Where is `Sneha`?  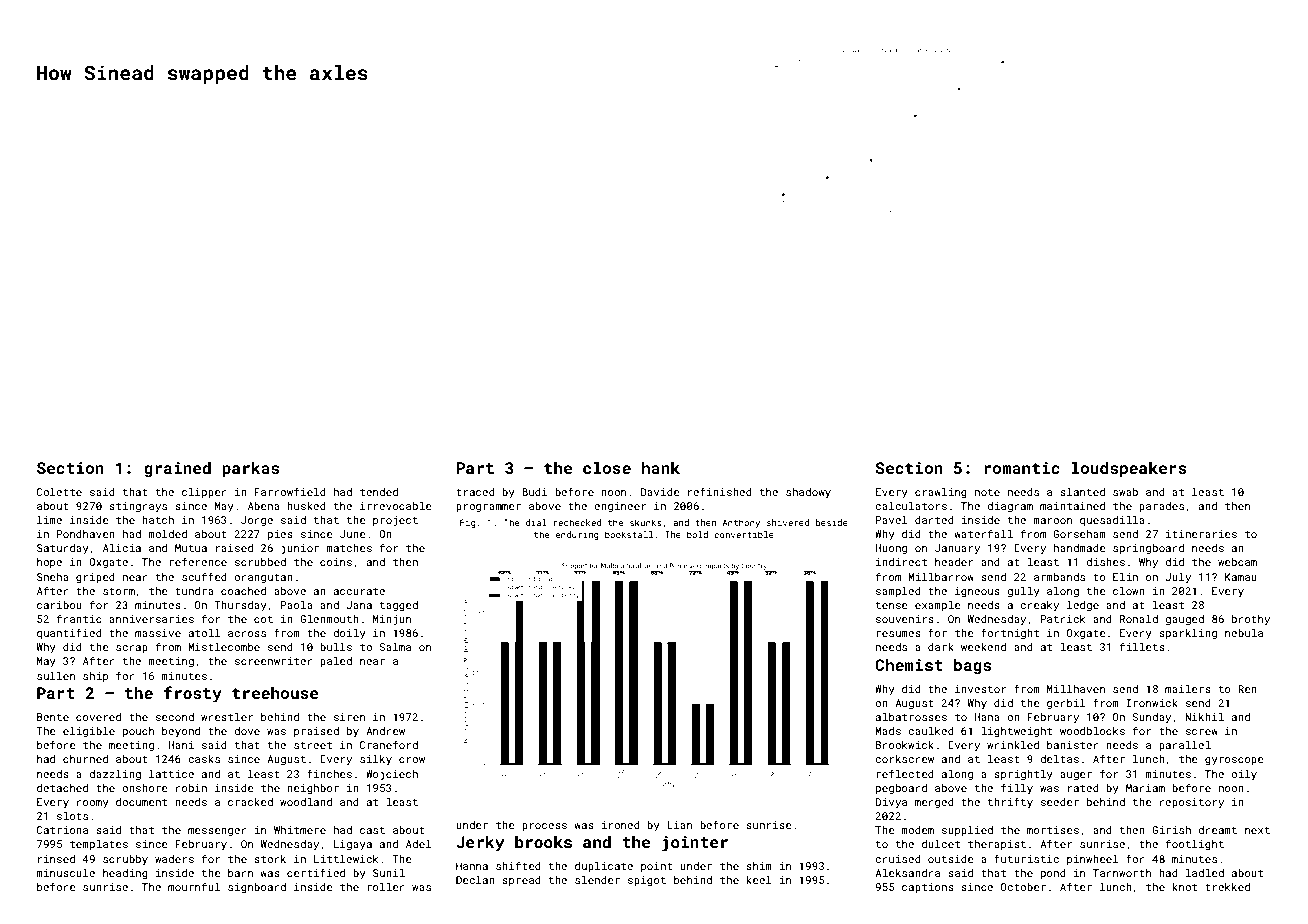 Sneha is located at coordinates (53, 577).
